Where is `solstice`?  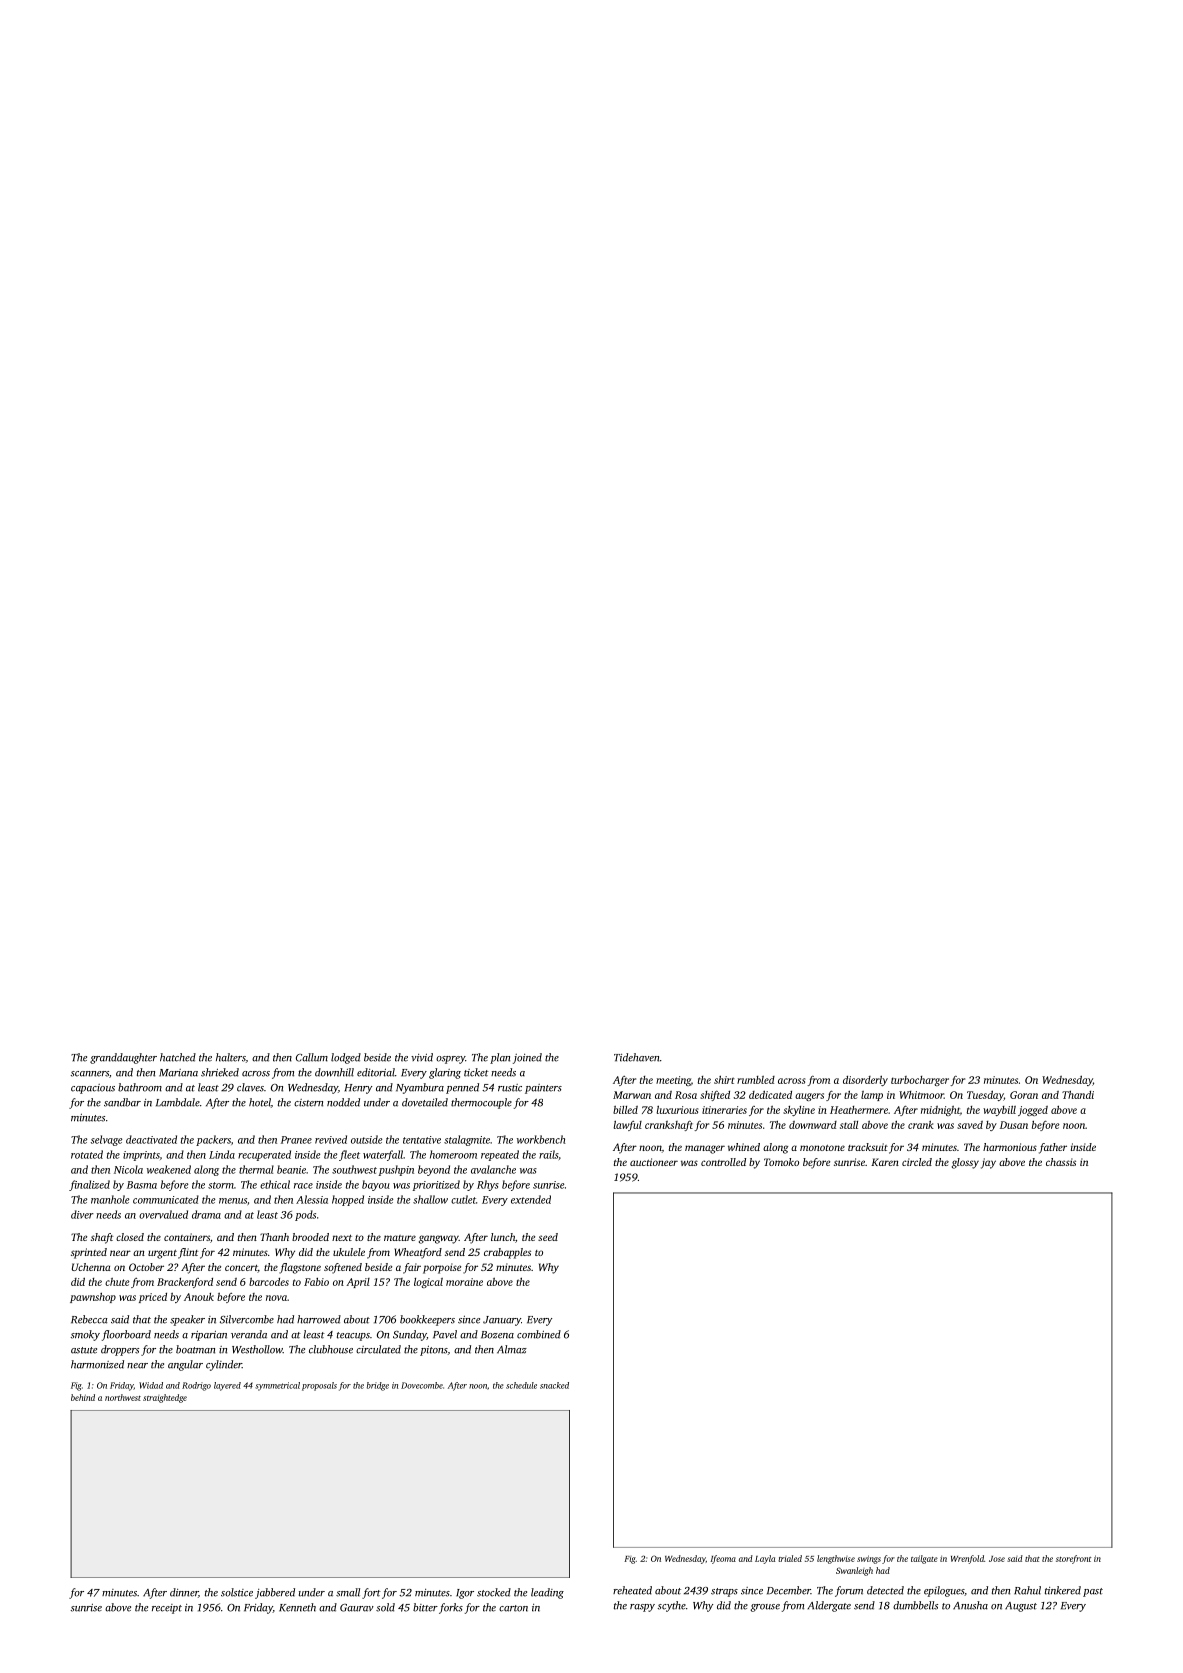
solstice is located at coordinates (237, 1592).
